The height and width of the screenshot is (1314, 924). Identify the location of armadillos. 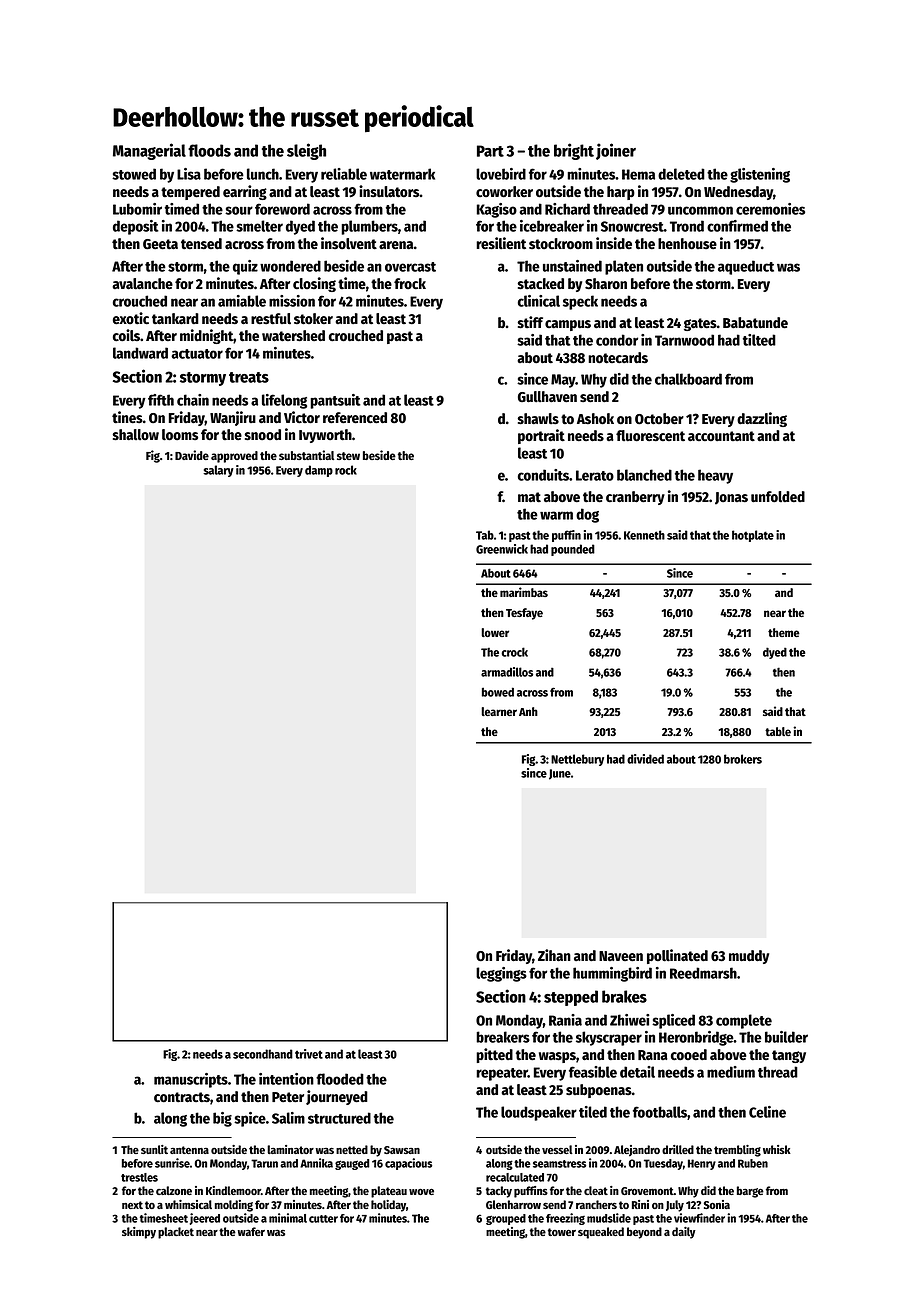
(507, 672).
